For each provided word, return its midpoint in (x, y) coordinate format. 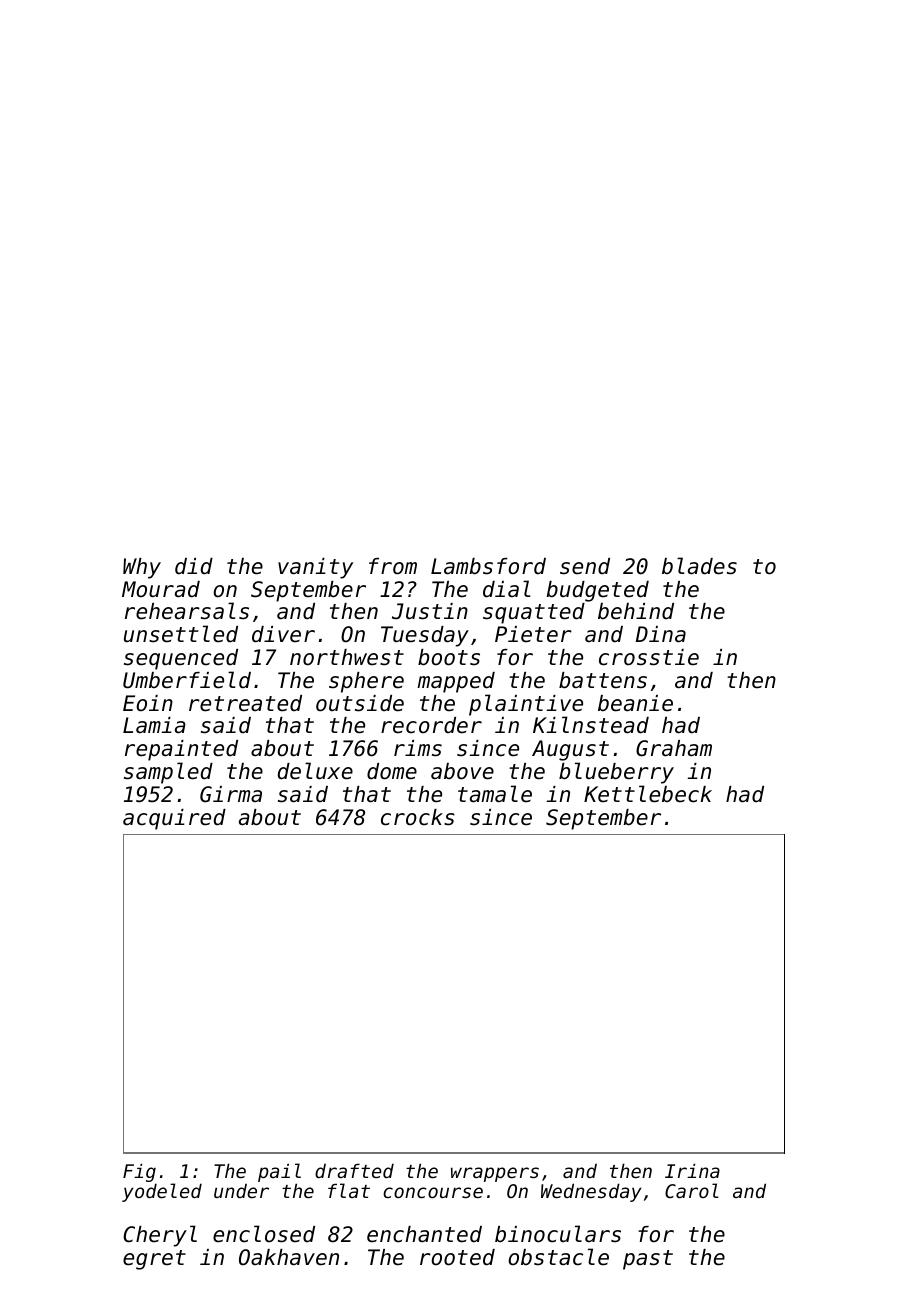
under (241, 1190)
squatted (534, 613)
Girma (231, 794)
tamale (495, 794)
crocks (418, 817)
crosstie (649, 657)
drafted (354, 1170)
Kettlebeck (648, 794)
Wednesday (591, 1192)
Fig (139, 1172)
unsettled (181, 634)
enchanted (424, 1234)
